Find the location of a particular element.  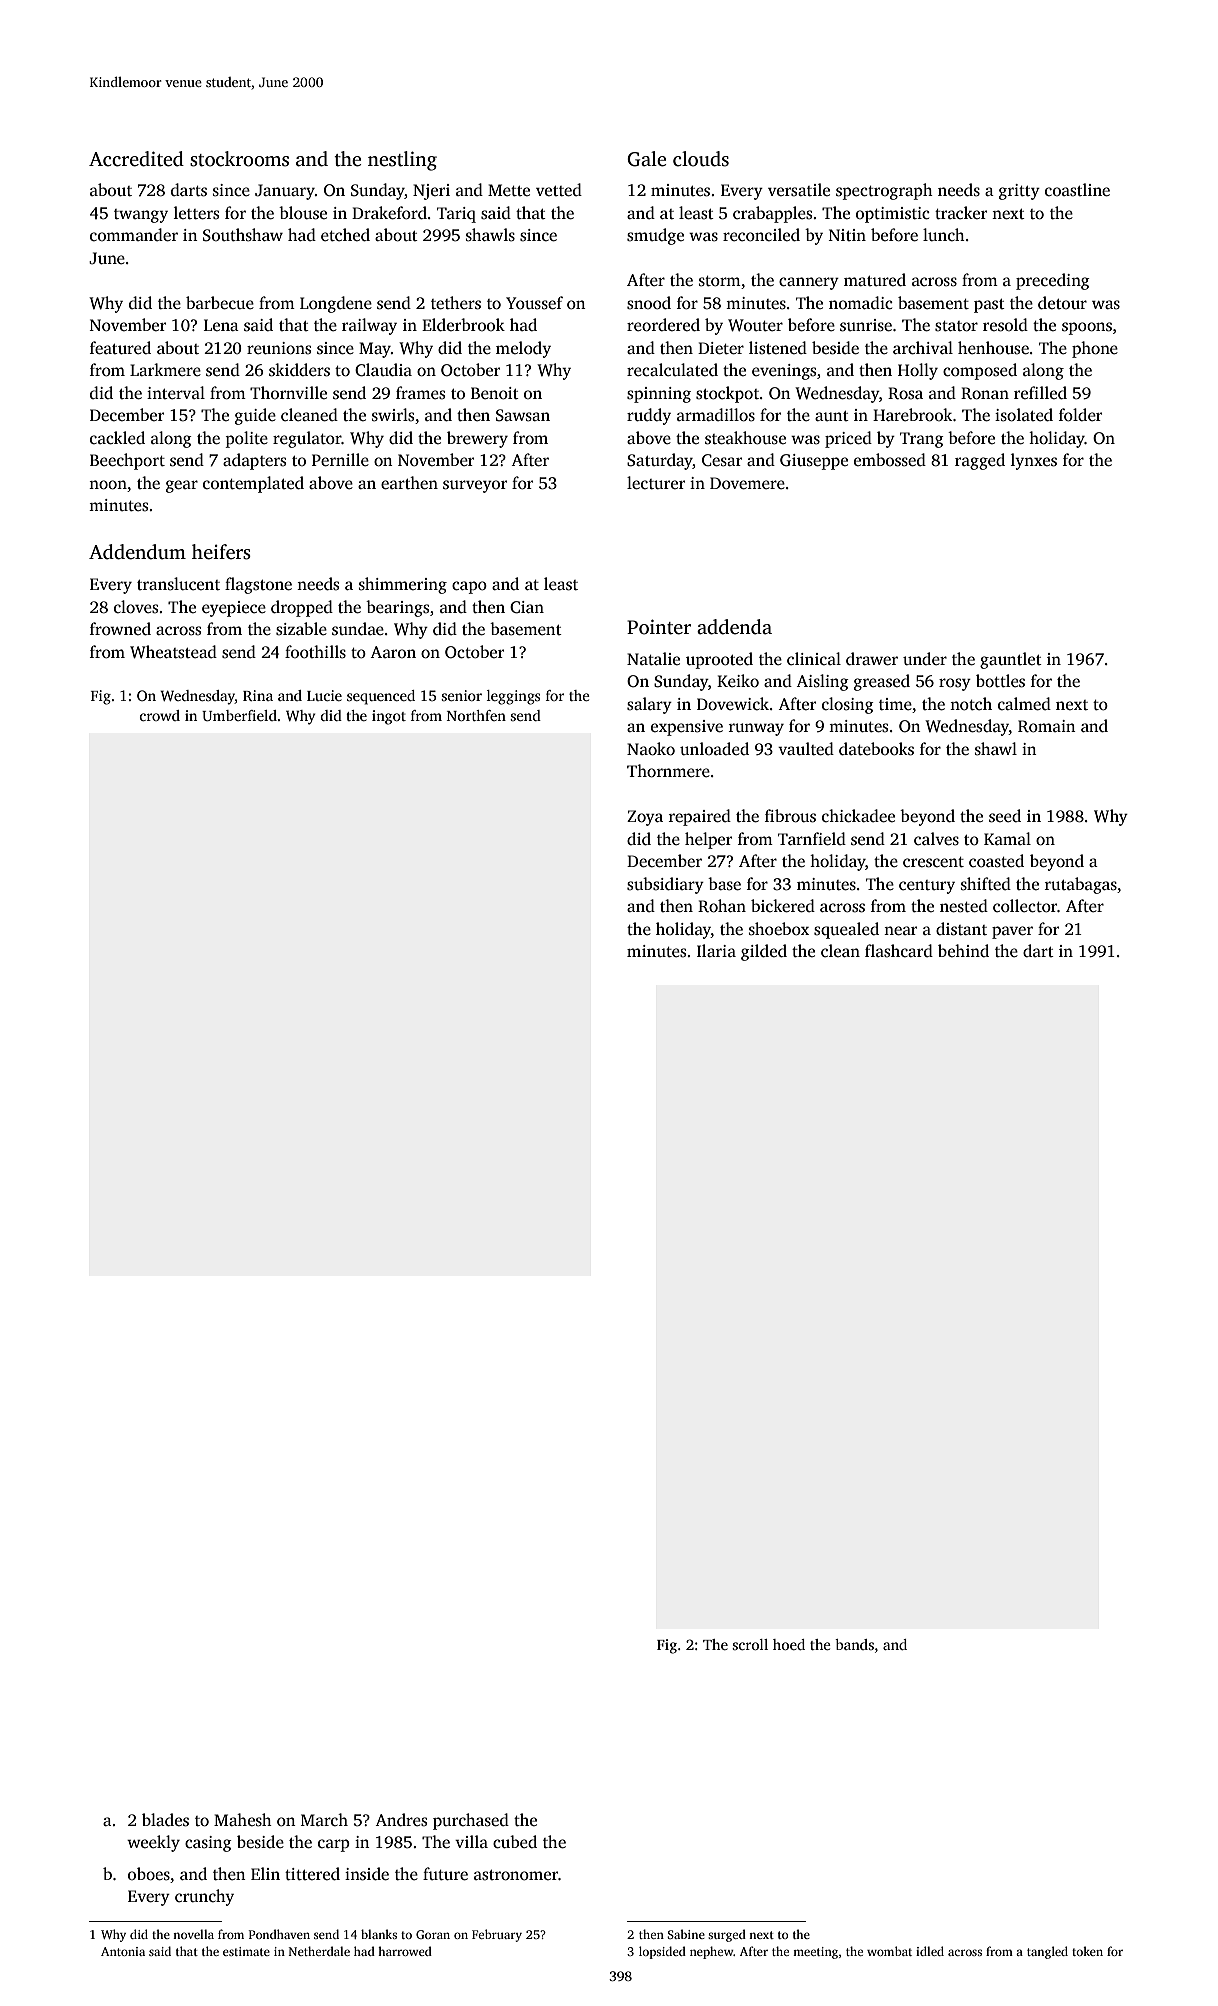

tangled is located at coordinates (1047, 1952).
